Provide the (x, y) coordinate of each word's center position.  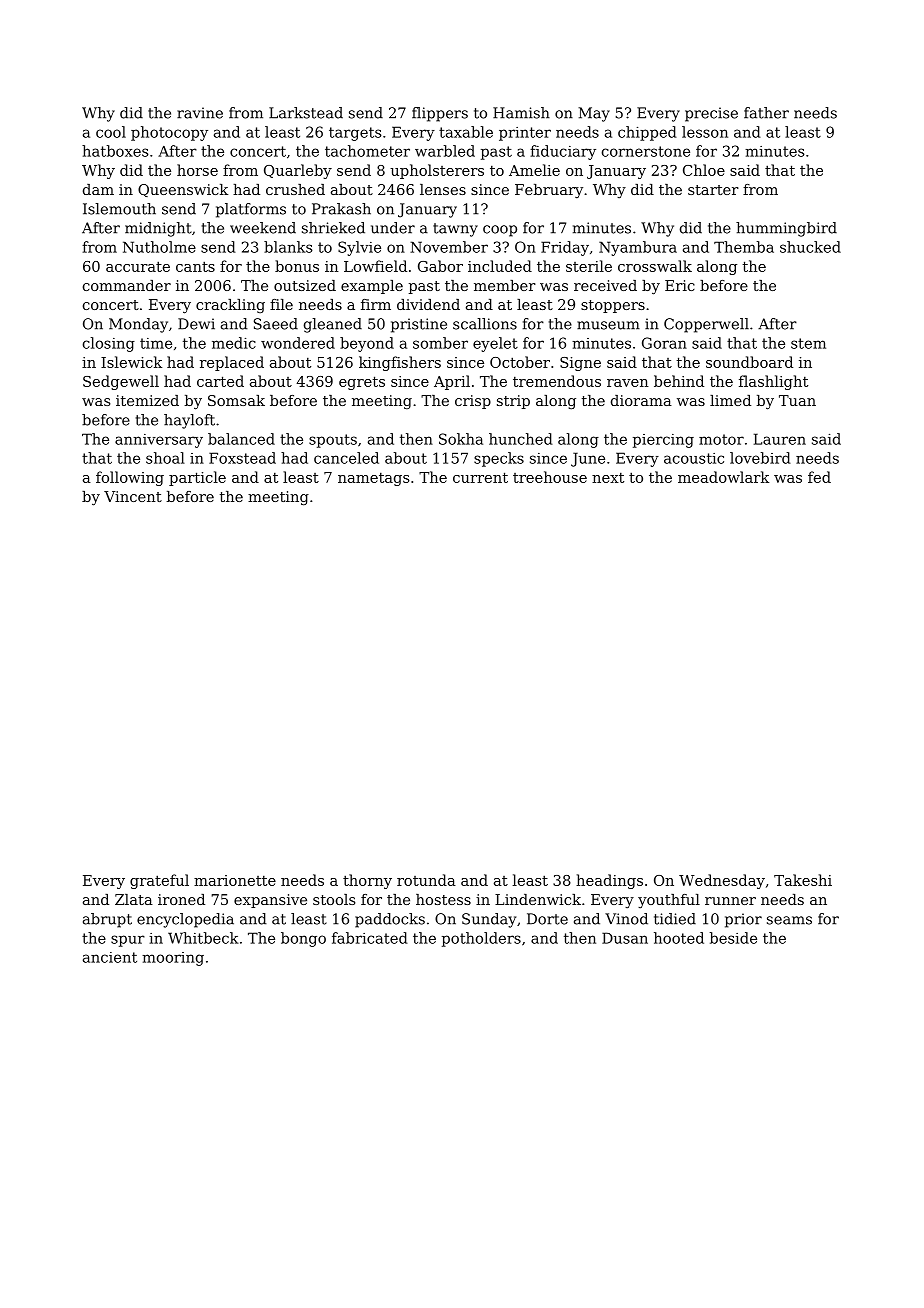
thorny (367, 881)
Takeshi (803, 880)
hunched (521, 439)
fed (819, 477)
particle (197, 478)
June (588, 459)
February (549, 191)
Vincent (133, 496)
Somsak (236, 400)
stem (808, 343)
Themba (744, 247)
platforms (251, 210)
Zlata (134, 899)
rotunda (426, 880)
